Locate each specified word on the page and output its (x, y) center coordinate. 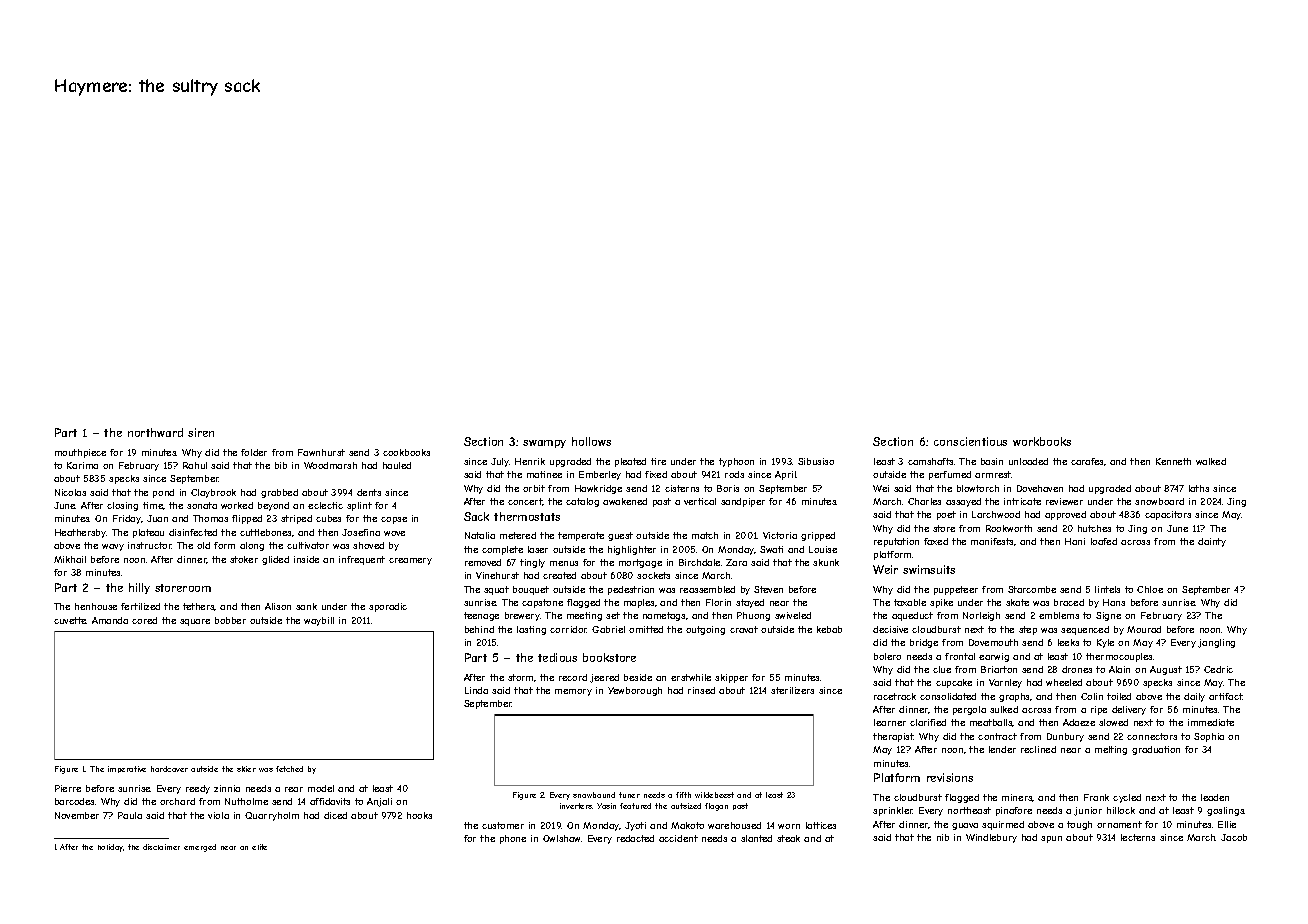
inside (306, 559)
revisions (950, 777)
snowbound (594, 795)
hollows (591, 441)
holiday (111, 848)
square (195, 622)
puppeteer (956, 590)
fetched (289, 769)
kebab (829, 629)
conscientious (970, 441)
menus (564, 563)
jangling (1216, 643)
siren (201, 432)
